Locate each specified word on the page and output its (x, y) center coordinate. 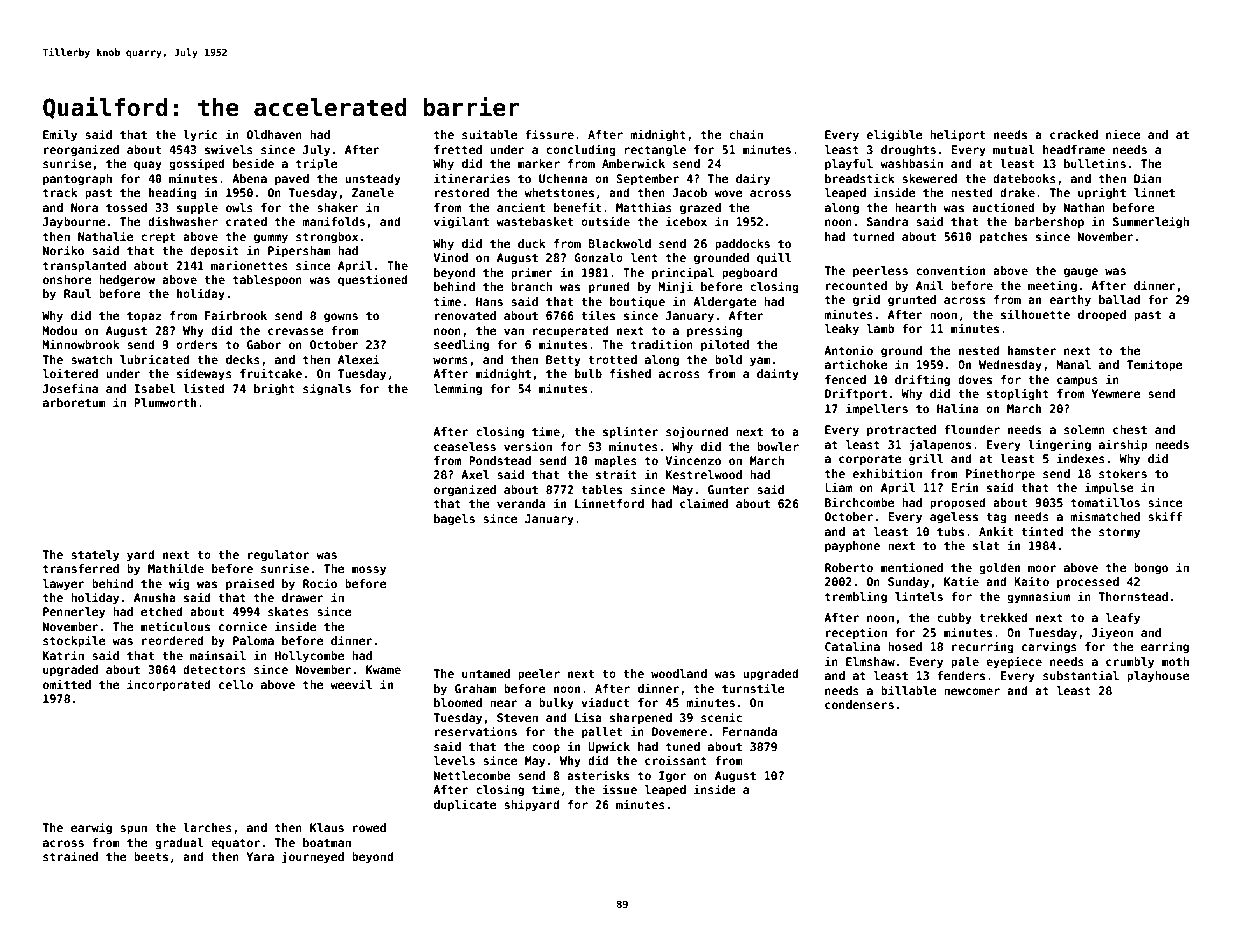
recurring (983, 647)
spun (133, 830)
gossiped (197, 164)
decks (243, 359)
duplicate (465, 805)
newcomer (972, 691)
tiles (598, 315)
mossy (369, 571)
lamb (881, 328)
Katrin (63, 655)
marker (539, 163)
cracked (1074, 134)
